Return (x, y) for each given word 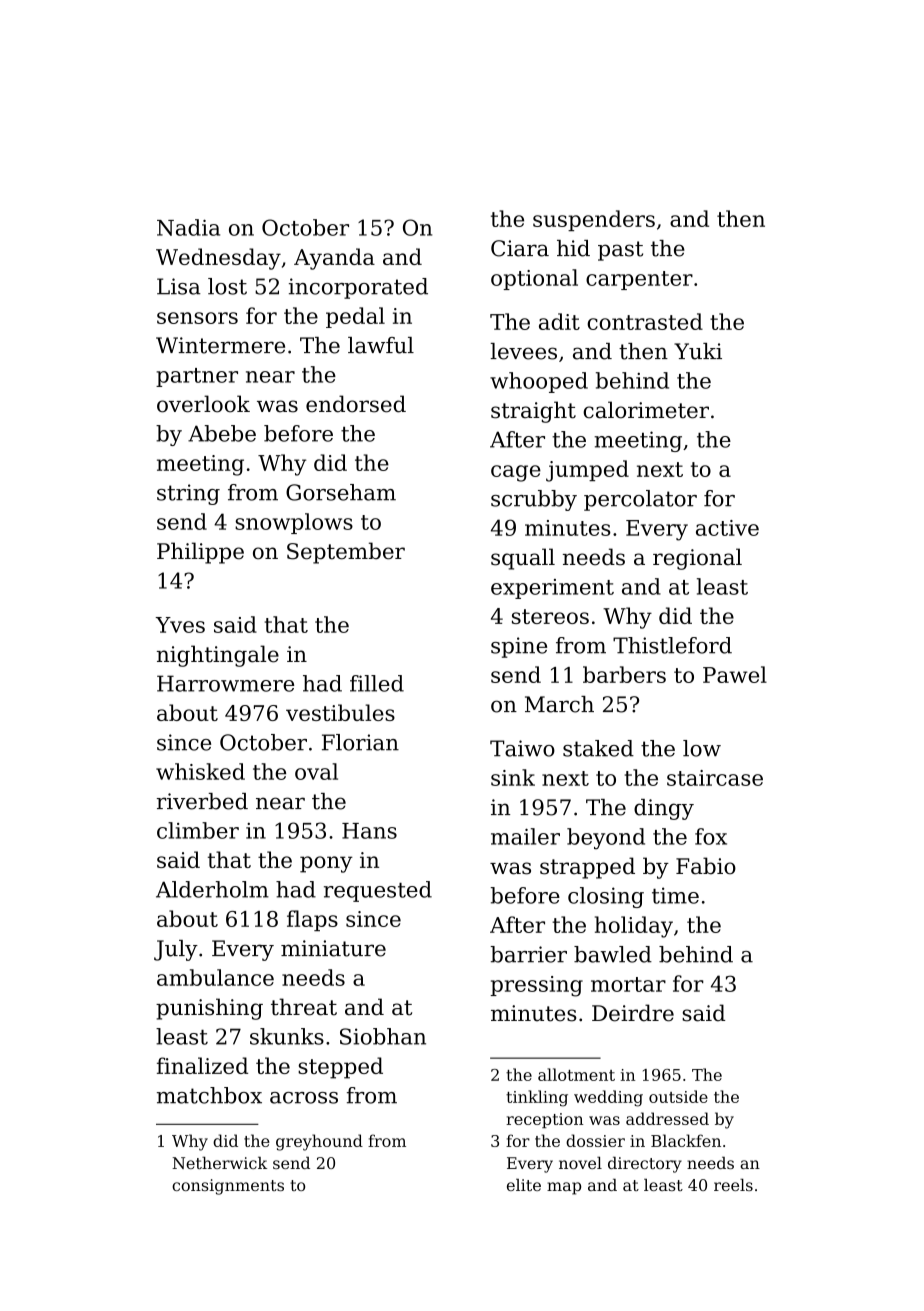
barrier (528, 954)
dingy (664, 809)
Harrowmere (225, 683)
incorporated (358, 288)
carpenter (639, 280)
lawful (381, 345)
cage (516, 473)
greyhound (319, 1142)
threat (304, 1007)
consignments (228, 1187)
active (727, 528)
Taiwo (522, 748)
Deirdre (633, 1013)
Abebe (222, 433)
